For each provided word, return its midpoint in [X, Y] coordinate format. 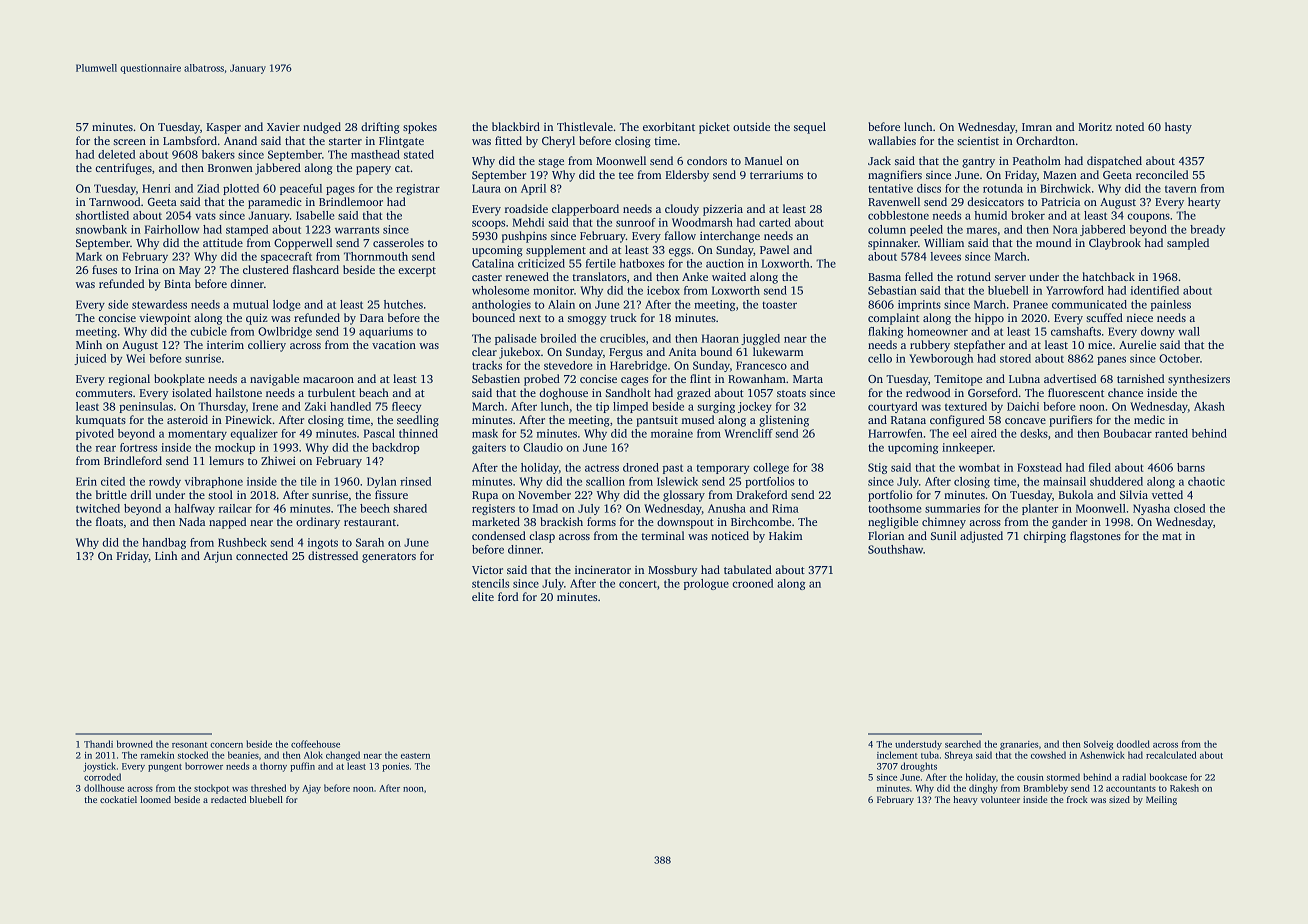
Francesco [761, 365]
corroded [102, 777]
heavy [965, 800]
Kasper [223, 128]
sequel [810, 128]
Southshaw [895, 549]
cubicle [208, 331]
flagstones [1095, 537]
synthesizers [1199, 380]
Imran [1037, 127]
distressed [333, 555]
